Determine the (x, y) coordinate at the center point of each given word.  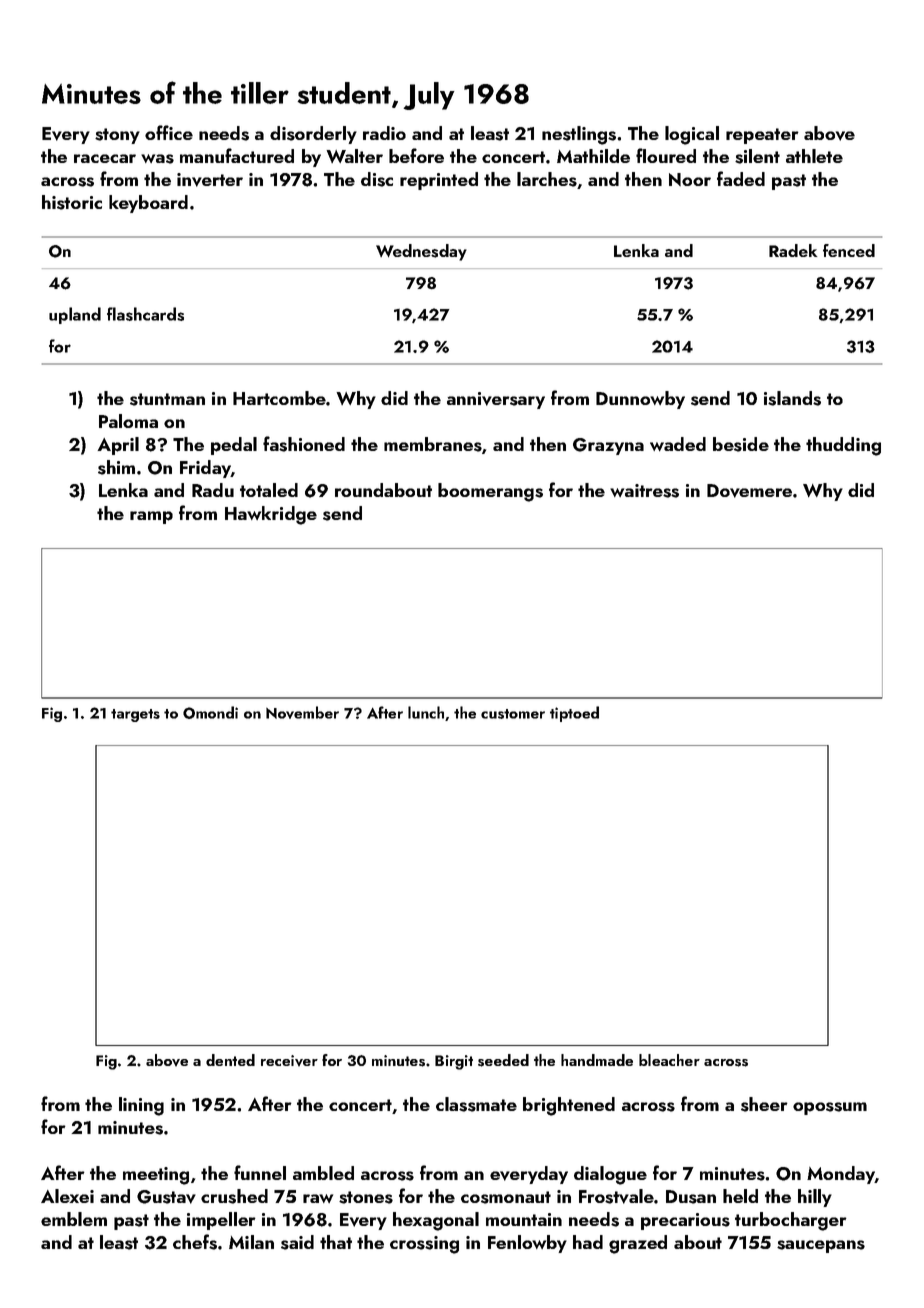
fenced (849, 250)
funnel (260, 1172)
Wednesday (421, 252)
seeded (503, 1060)
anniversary (496, 400)
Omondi (210, 712)
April (118, 446)
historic (72, 202)
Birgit (454, 1062)
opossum (830, 1108)
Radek (793, 250)
